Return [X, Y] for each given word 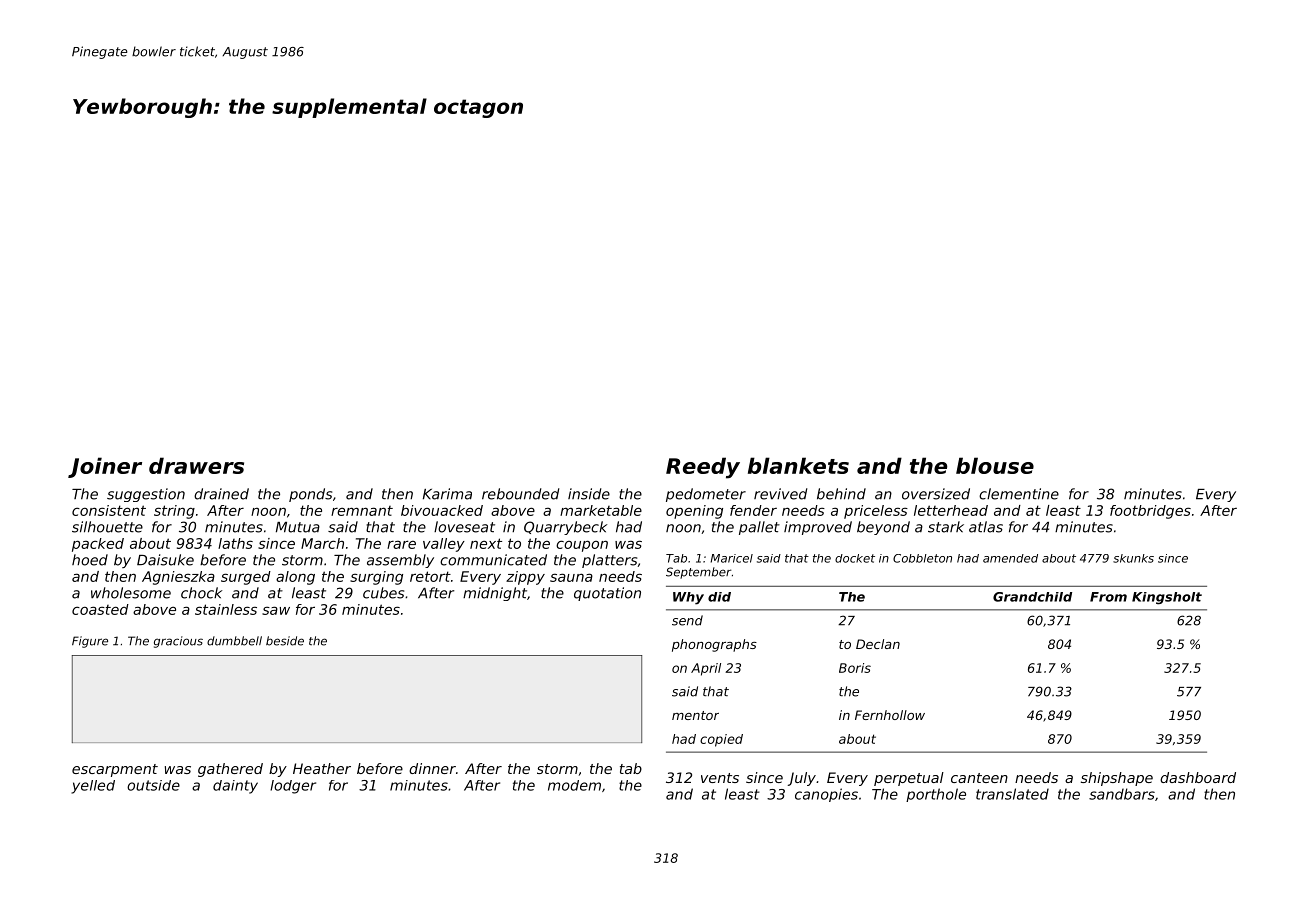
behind [841, 494]
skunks [1133, 558]
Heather [322, 768]
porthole [936, 795]
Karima [447, 494]
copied [721, 740]
